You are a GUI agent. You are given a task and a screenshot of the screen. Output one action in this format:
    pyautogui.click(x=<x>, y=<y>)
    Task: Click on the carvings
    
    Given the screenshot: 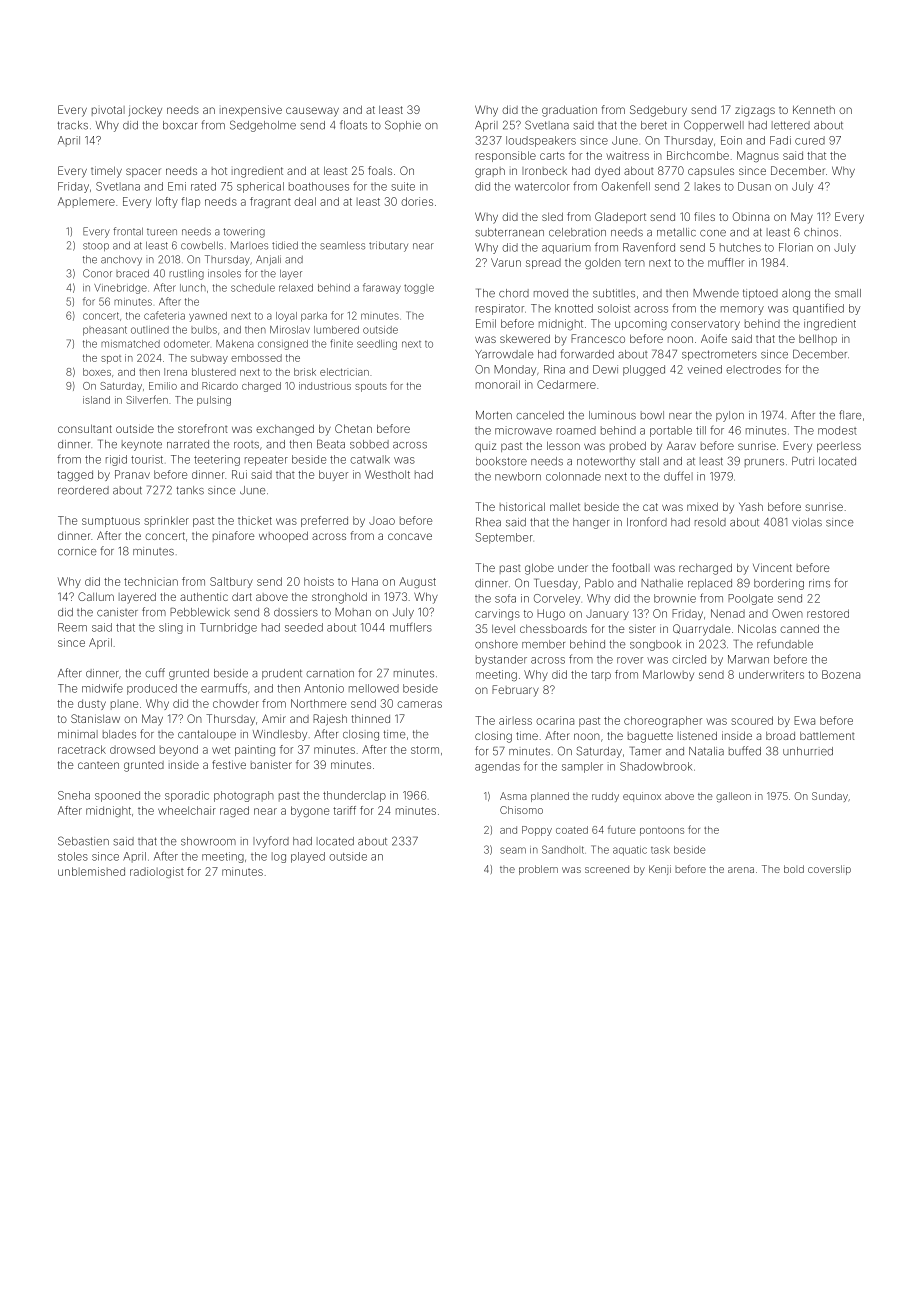 What is the action you would take?
    pyautogui.click(x=497, y=615)
